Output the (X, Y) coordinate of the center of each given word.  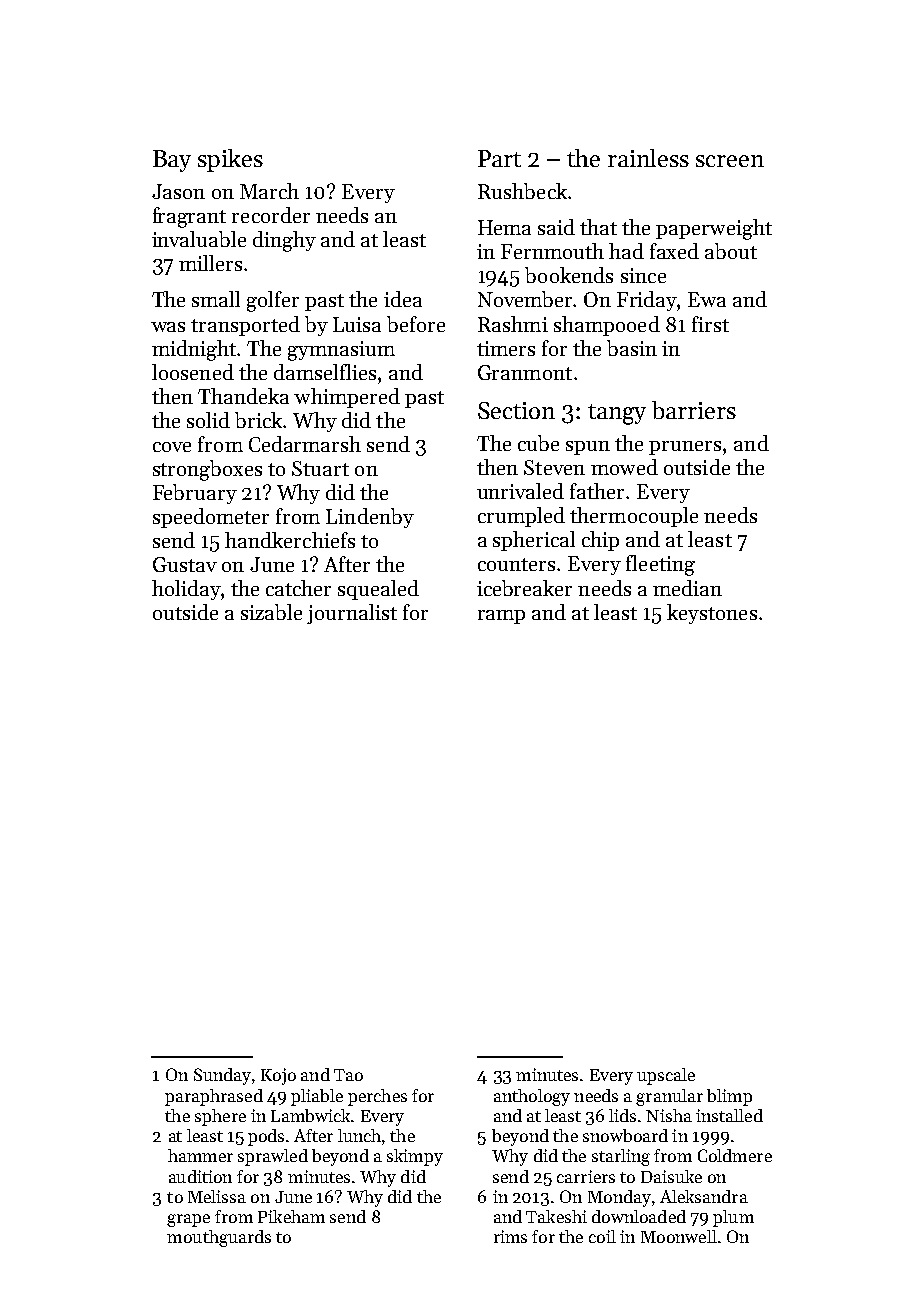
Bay (172, 161)
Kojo (278, 1076)
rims (510, 1236)
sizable (271, 612)
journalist (352, 614)
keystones (712, 614)
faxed (674, 251)
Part (499, 158)
